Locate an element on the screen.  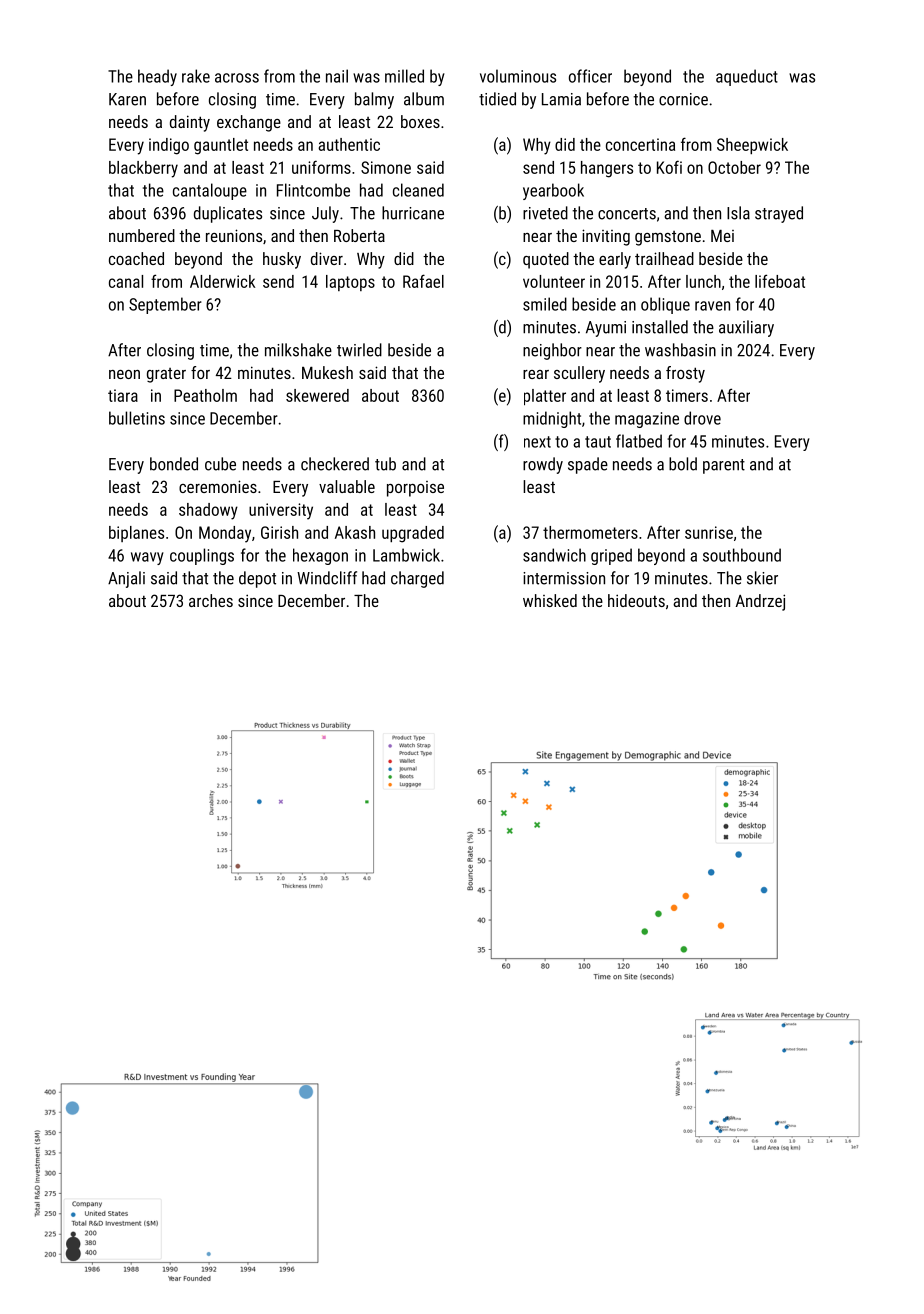
laptops is located at coordinates (350, 283).
